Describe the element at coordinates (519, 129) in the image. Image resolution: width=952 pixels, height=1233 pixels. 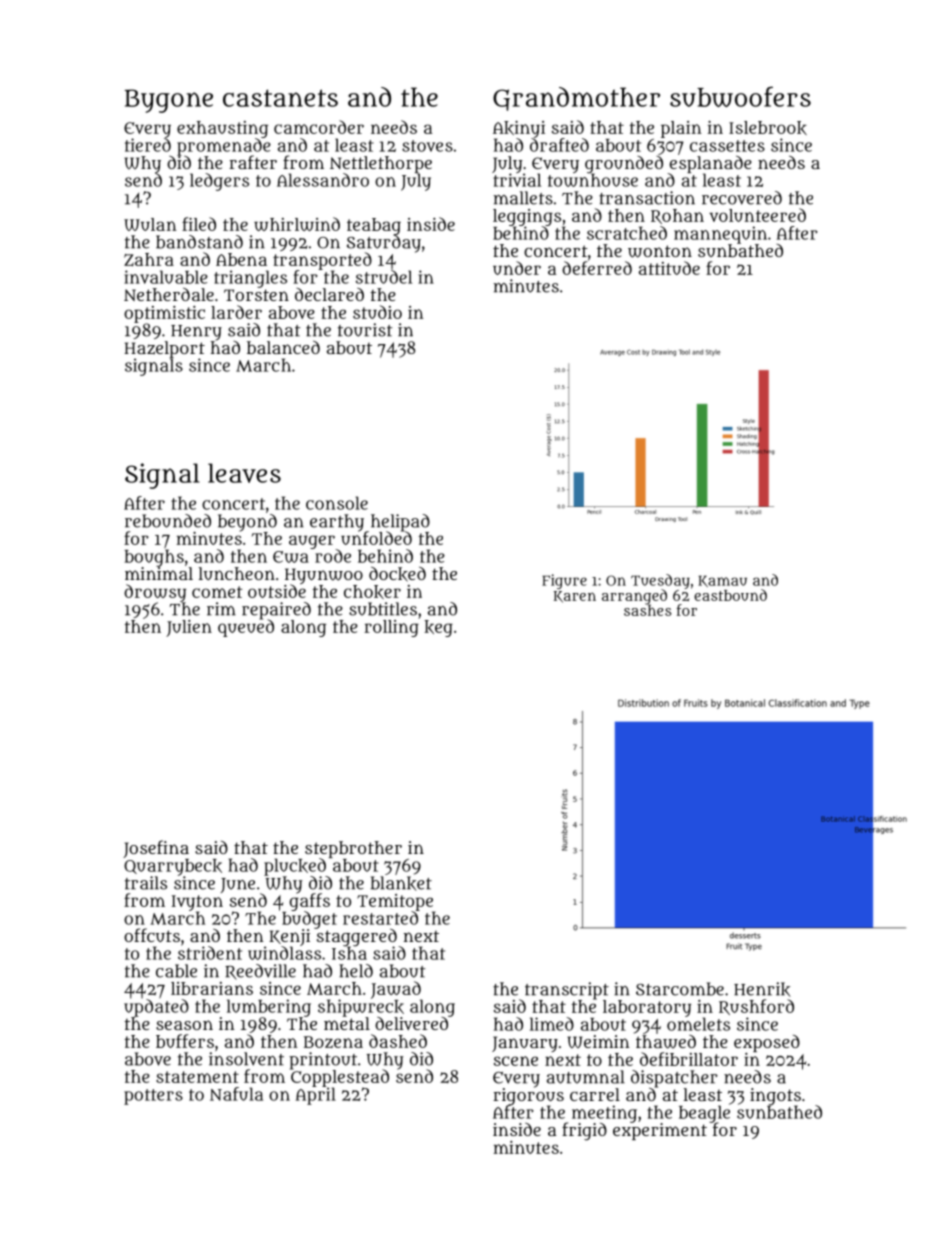
I see `Akinyi` at that location.
